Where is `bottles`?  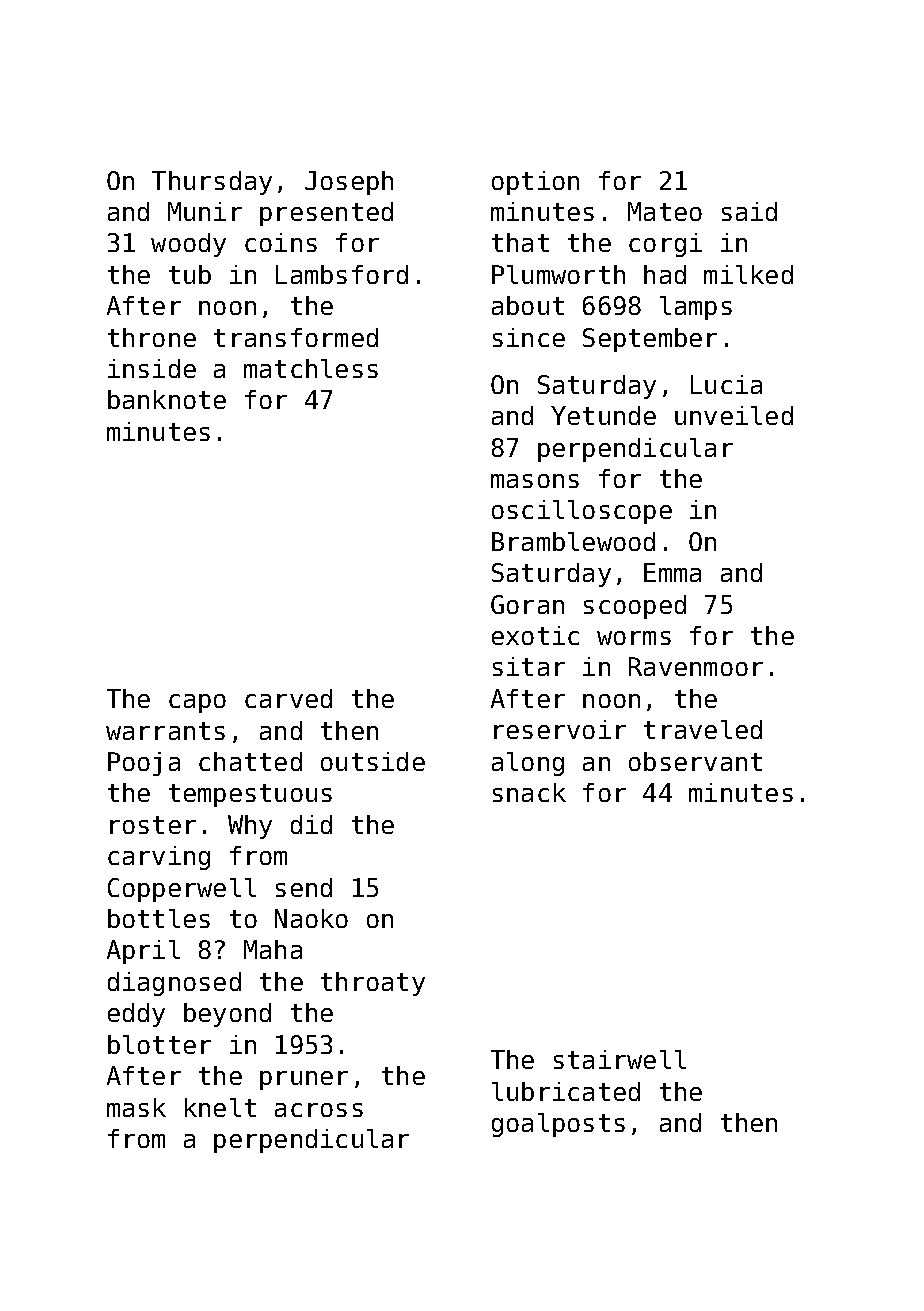
bottles is located at coordinates (159, 918).
